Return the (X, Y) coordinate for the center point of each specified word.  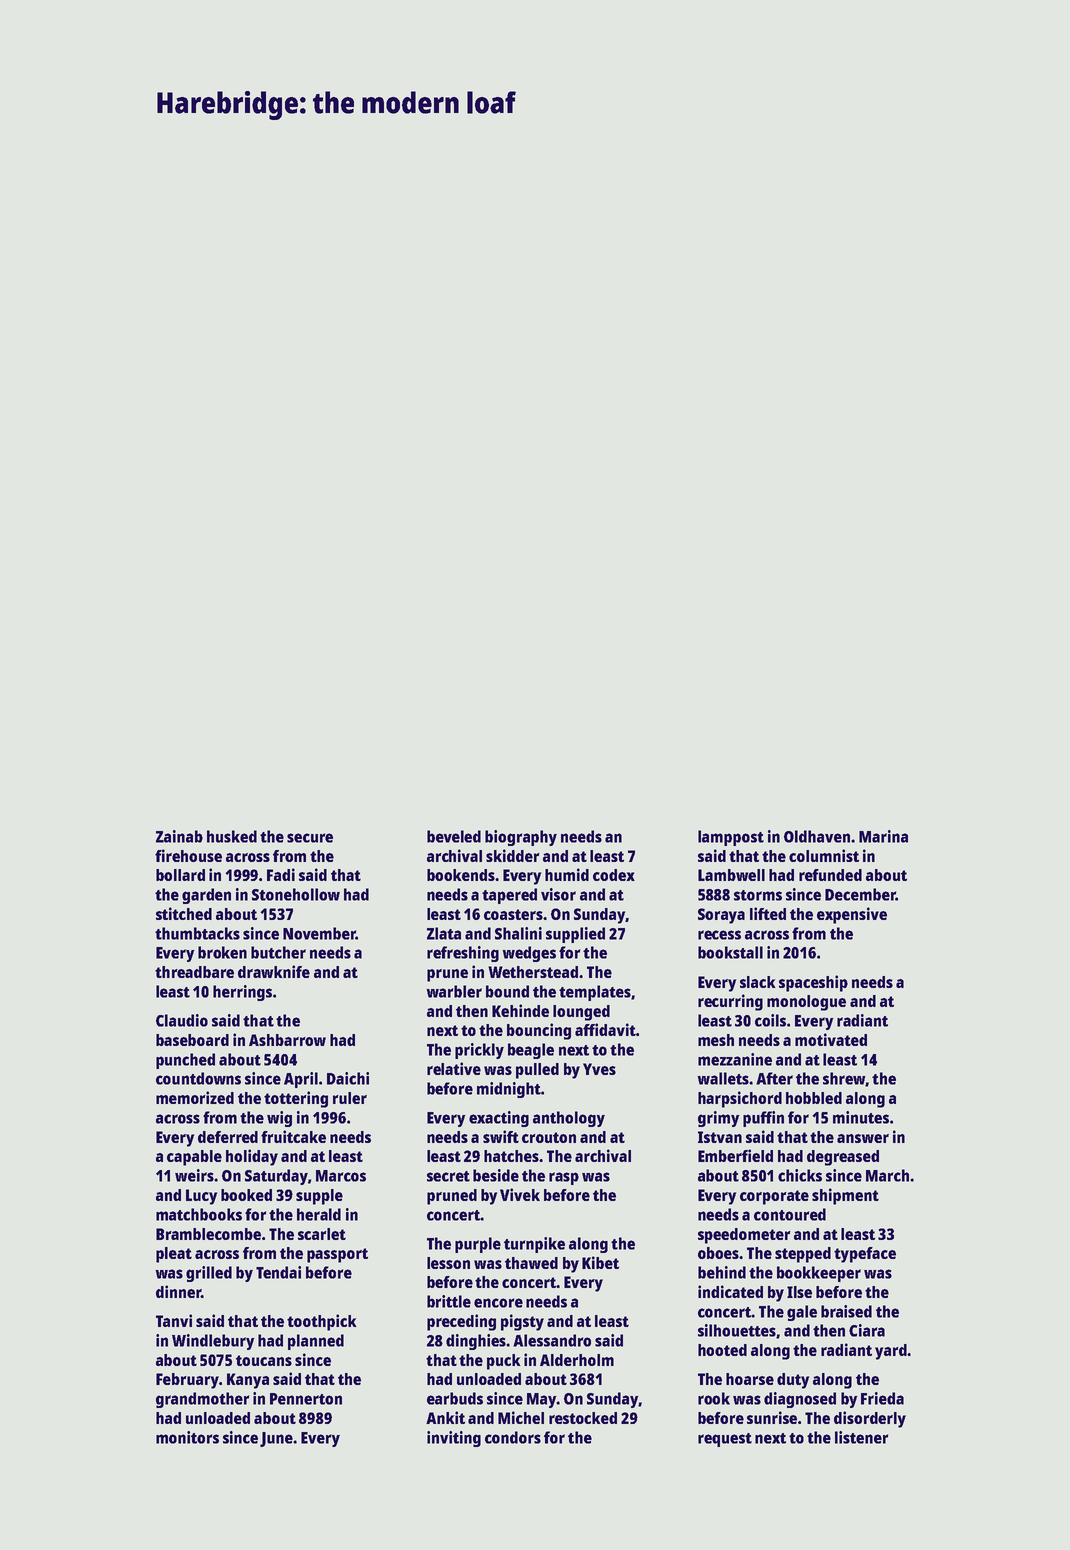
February (187, 1381)
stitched (184, 913)
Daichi (348, 1078)
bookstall (730, 952)
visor (558, 894)
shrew (844, 1078)
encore (498, 1303)
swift (501, 1136)
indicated (730, 1291)
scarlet (322, 1234)
